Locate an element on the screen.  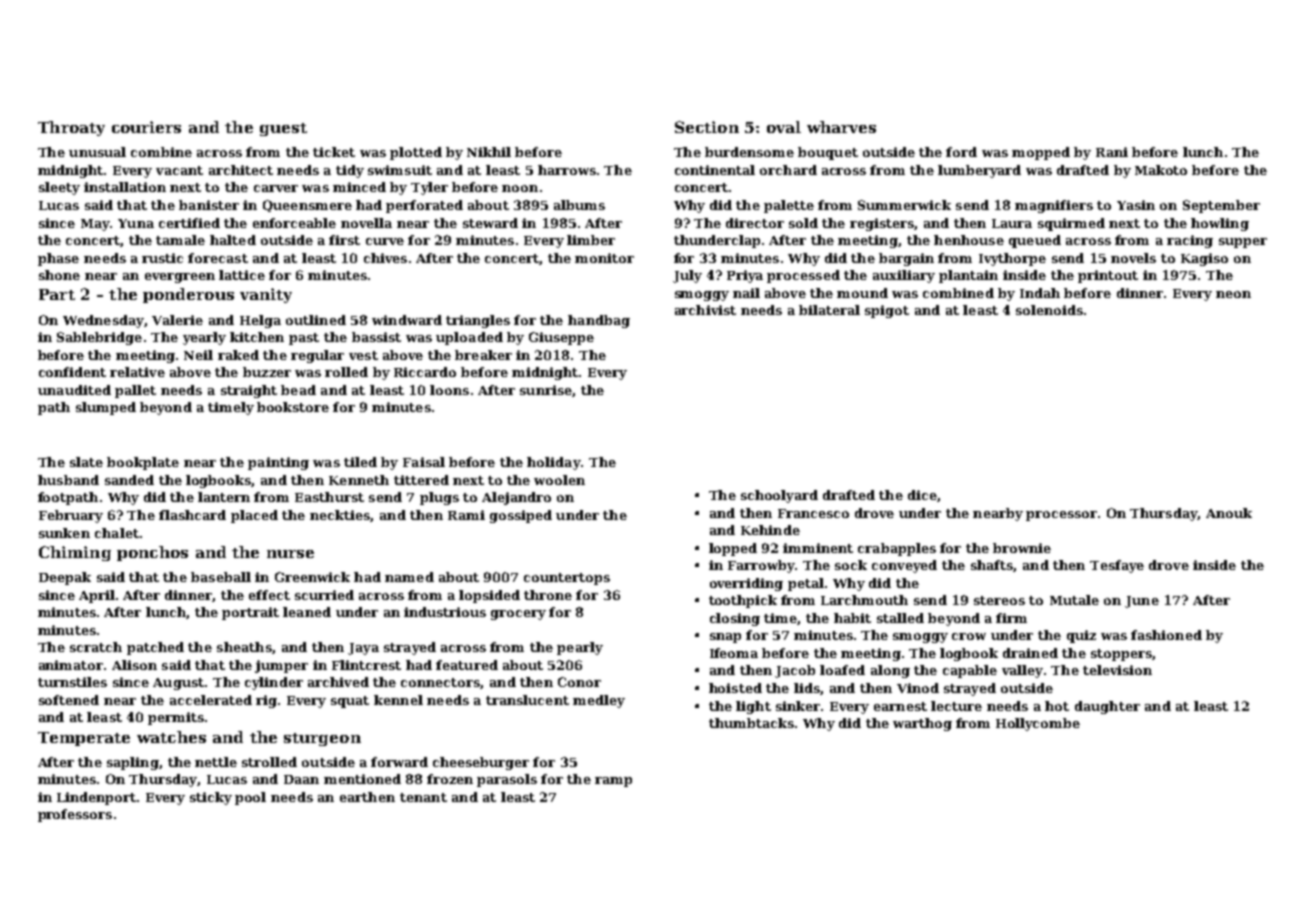
professors is located at coordinates (75, 815).
